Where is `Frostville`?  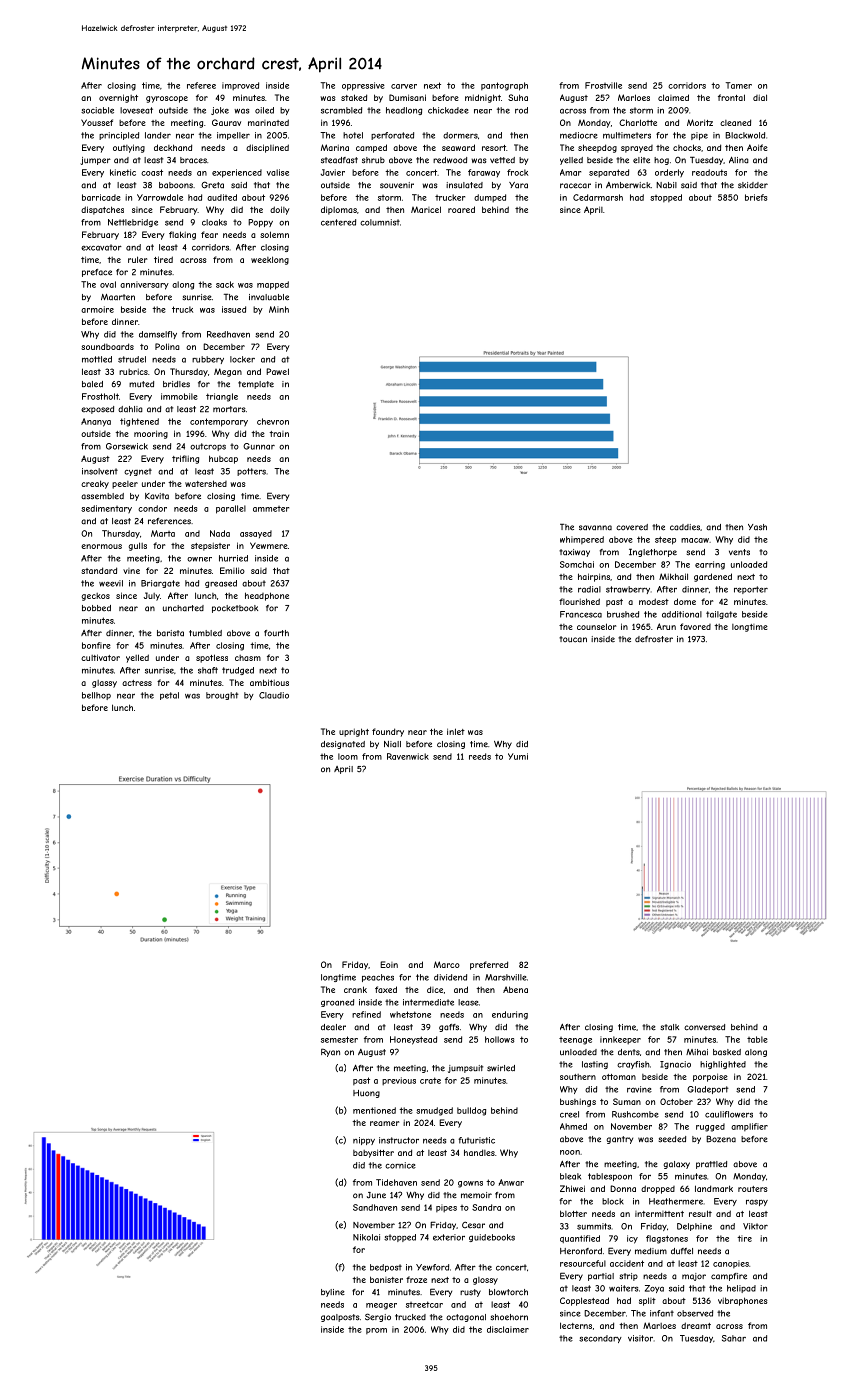
Frostville is located at coordinates (603, 85).
